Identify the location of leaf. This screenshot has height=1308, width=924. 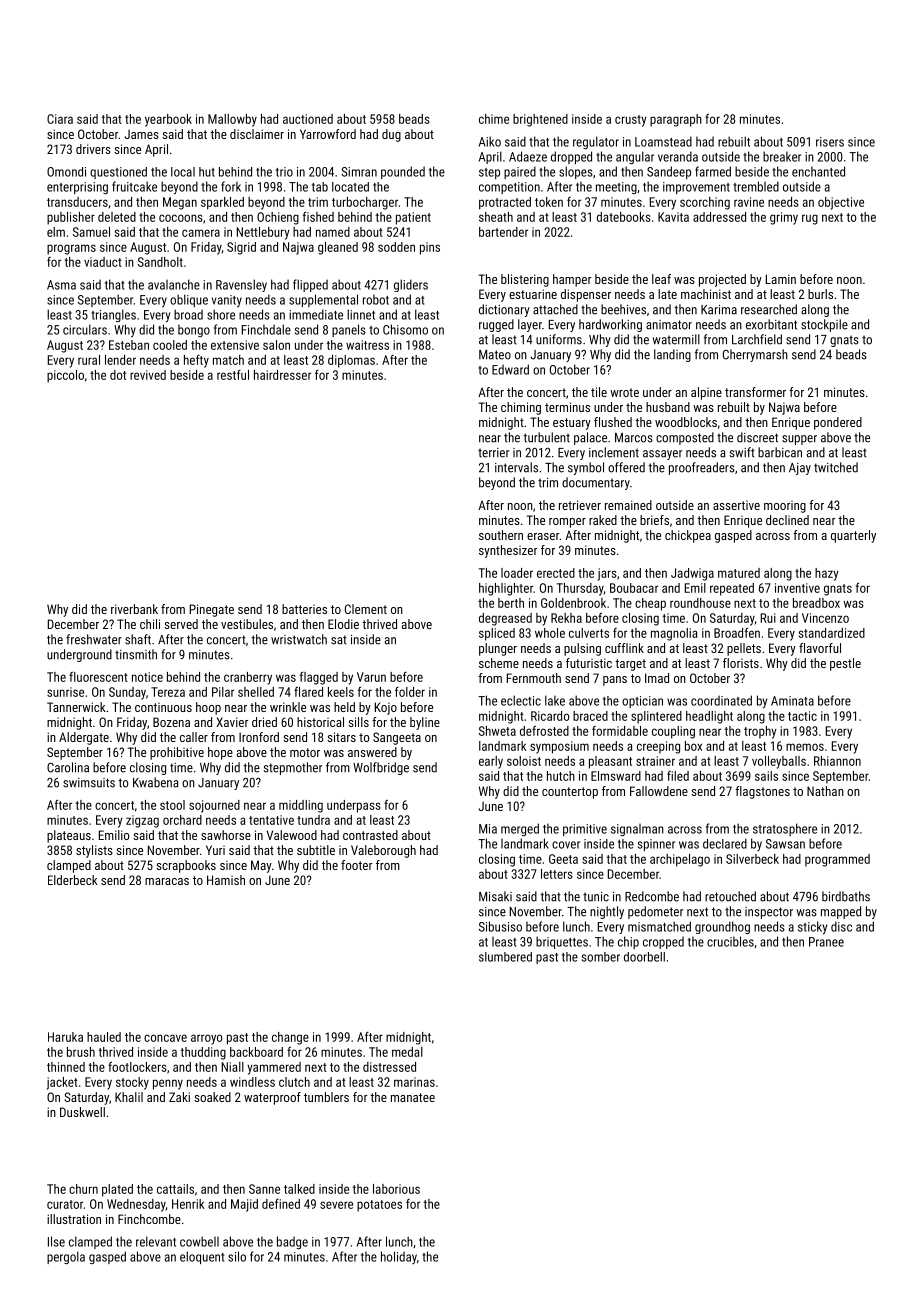
(661, 279).
